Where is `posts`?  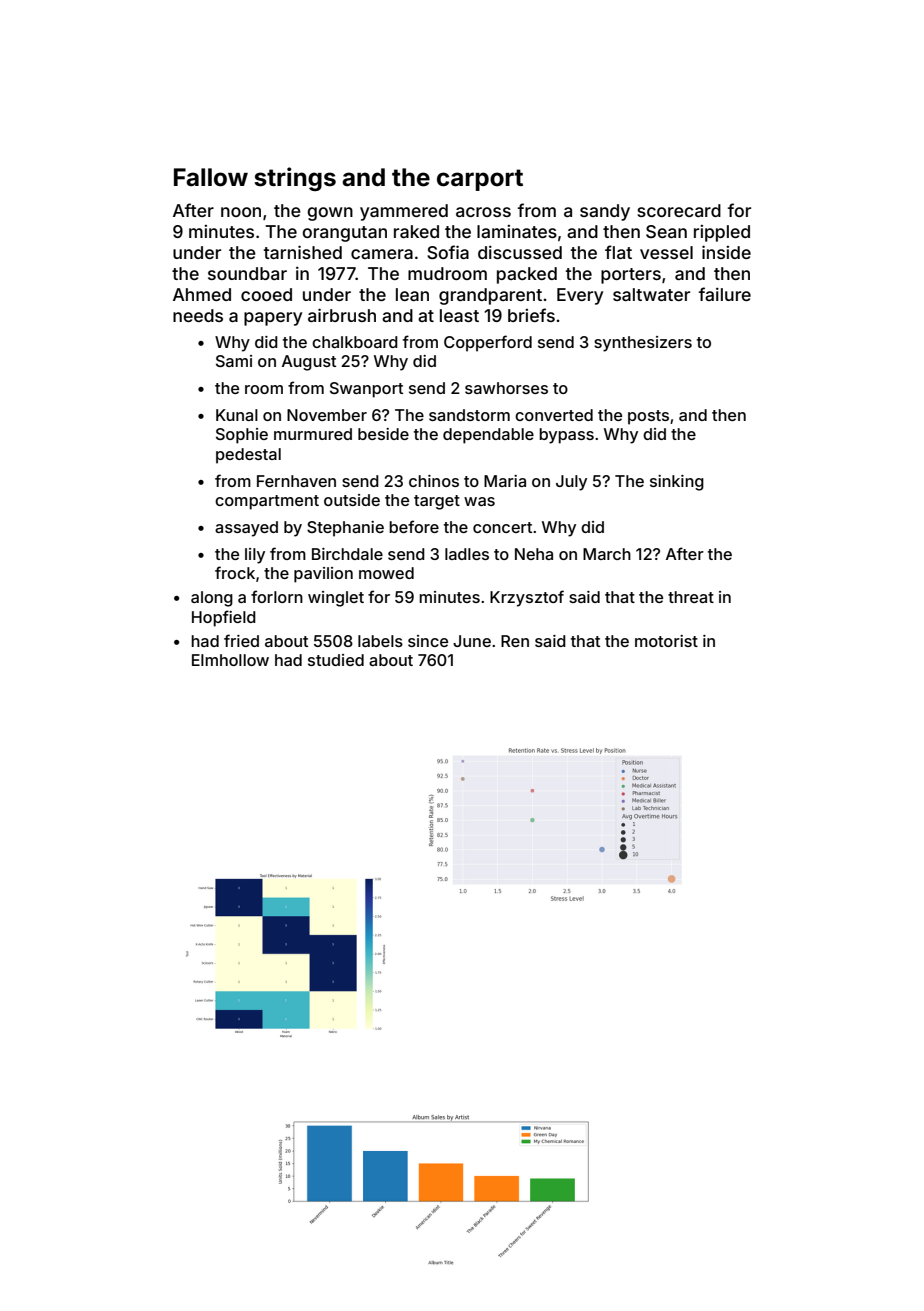 posts is located at coordinates (648, 417).
